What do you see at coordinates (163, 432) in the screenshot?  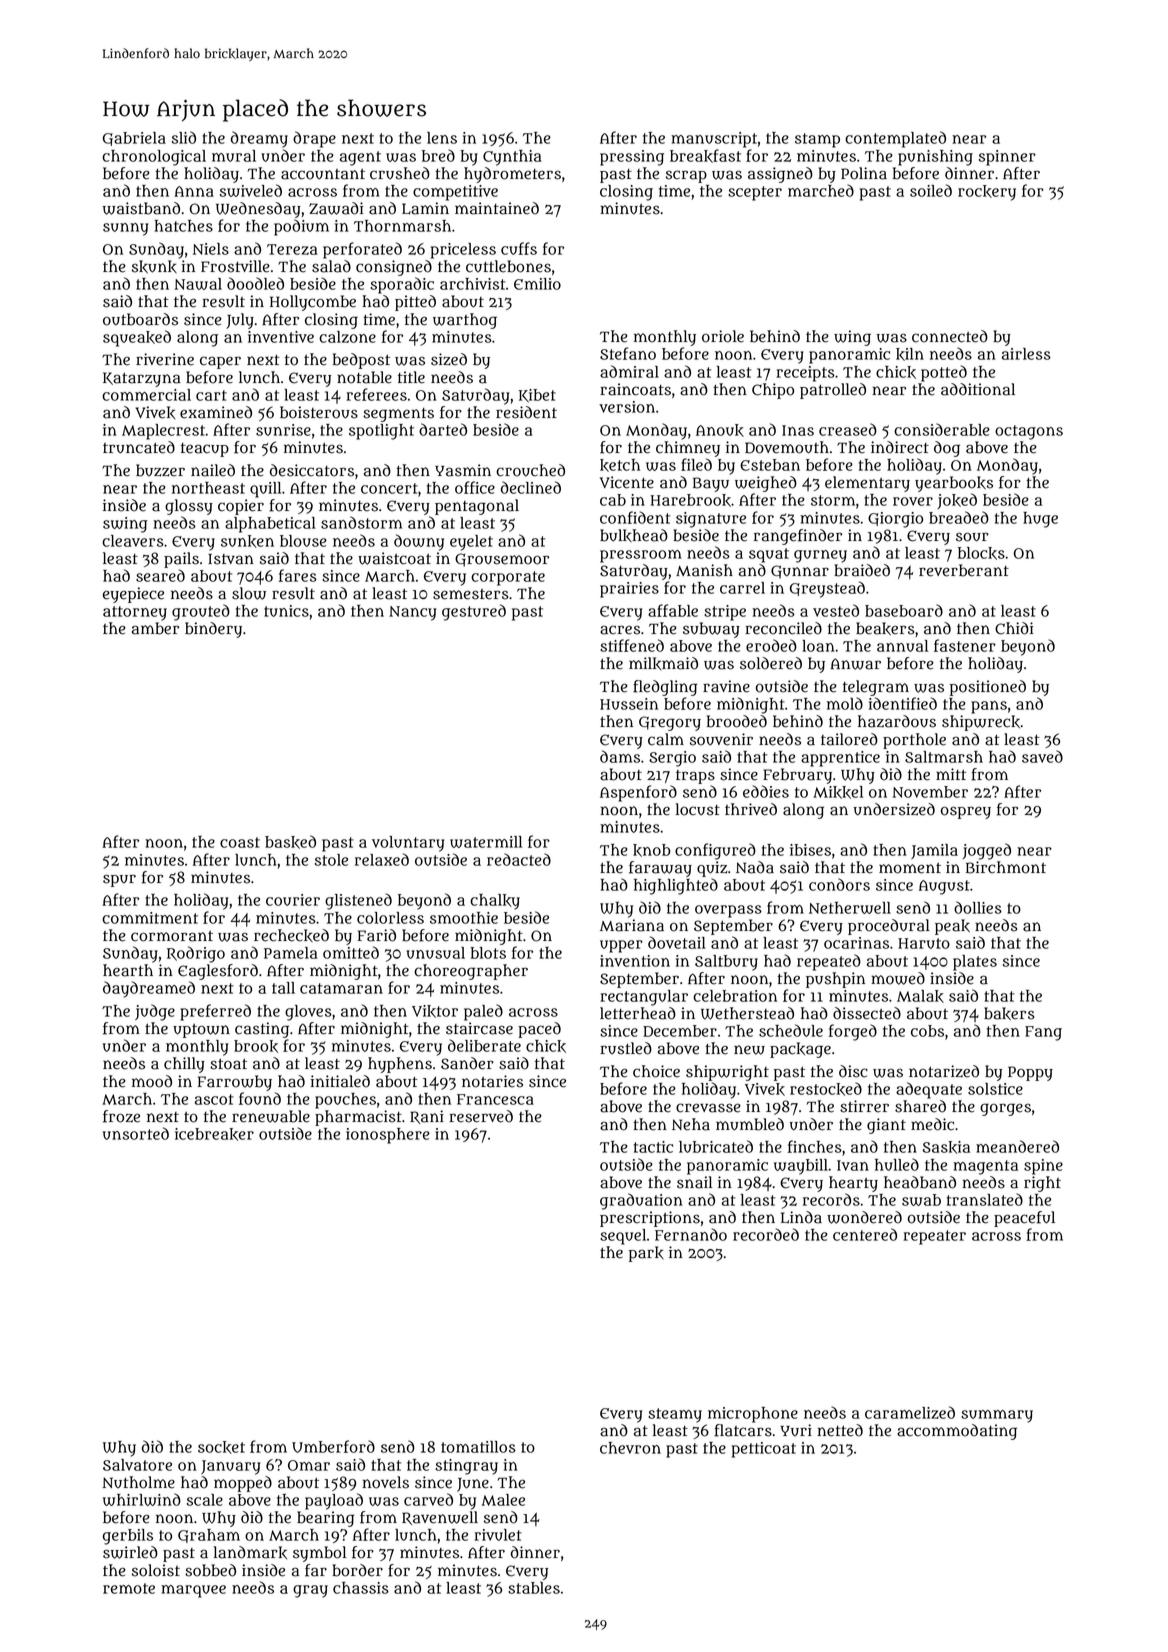 I see `Maplecrest` at bounding box center [163, 432].
